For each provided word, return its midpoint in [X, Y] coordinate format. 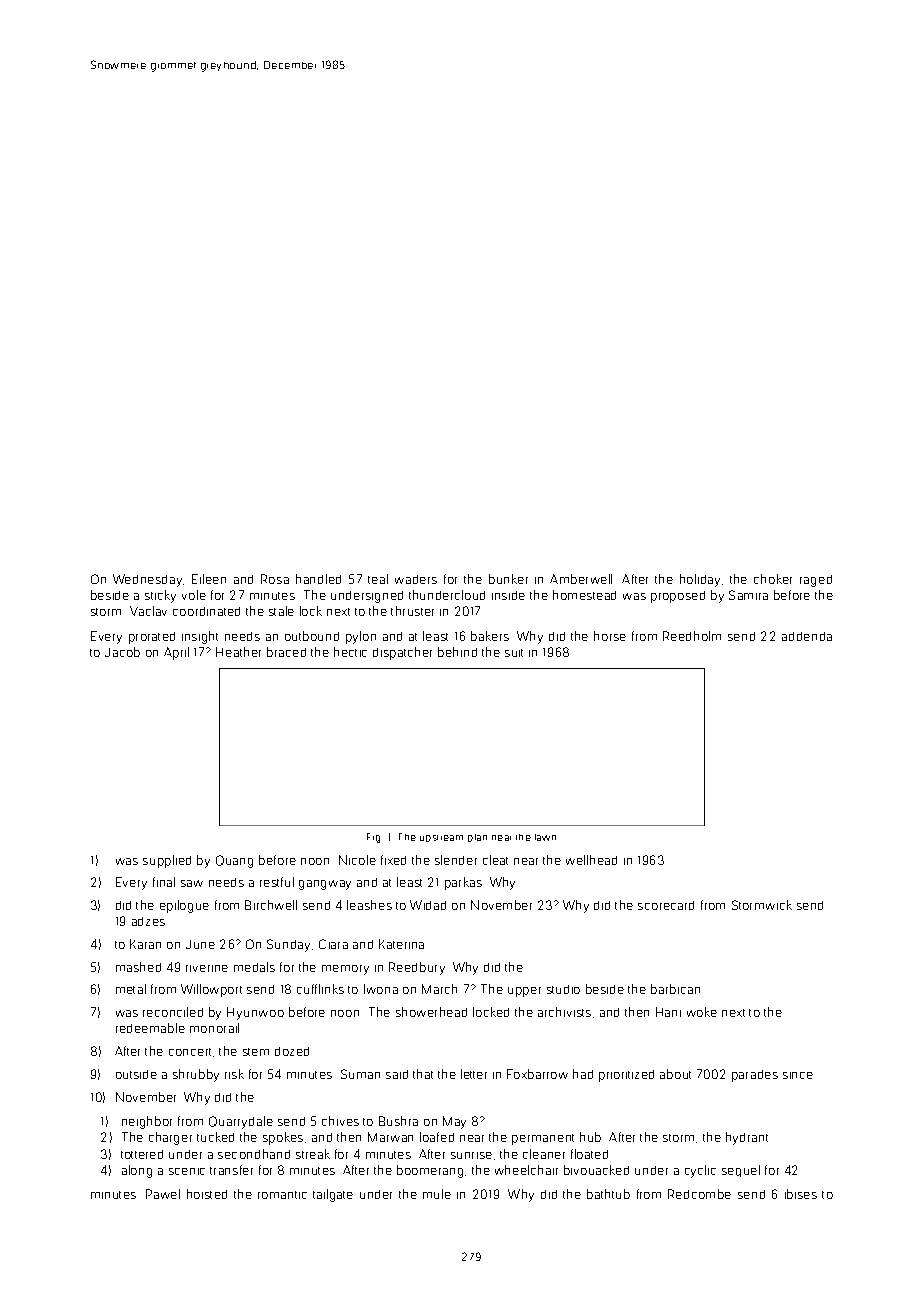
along [137, 1171]
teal [378, 579]
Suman [360, 1074]
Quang [234, 861]
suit [514, 653]
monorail [214, 1028]
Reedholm [692, 636]
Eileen [209, 579]
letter [474, 1074]
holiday [700, 580]
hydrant [747, 1138]
